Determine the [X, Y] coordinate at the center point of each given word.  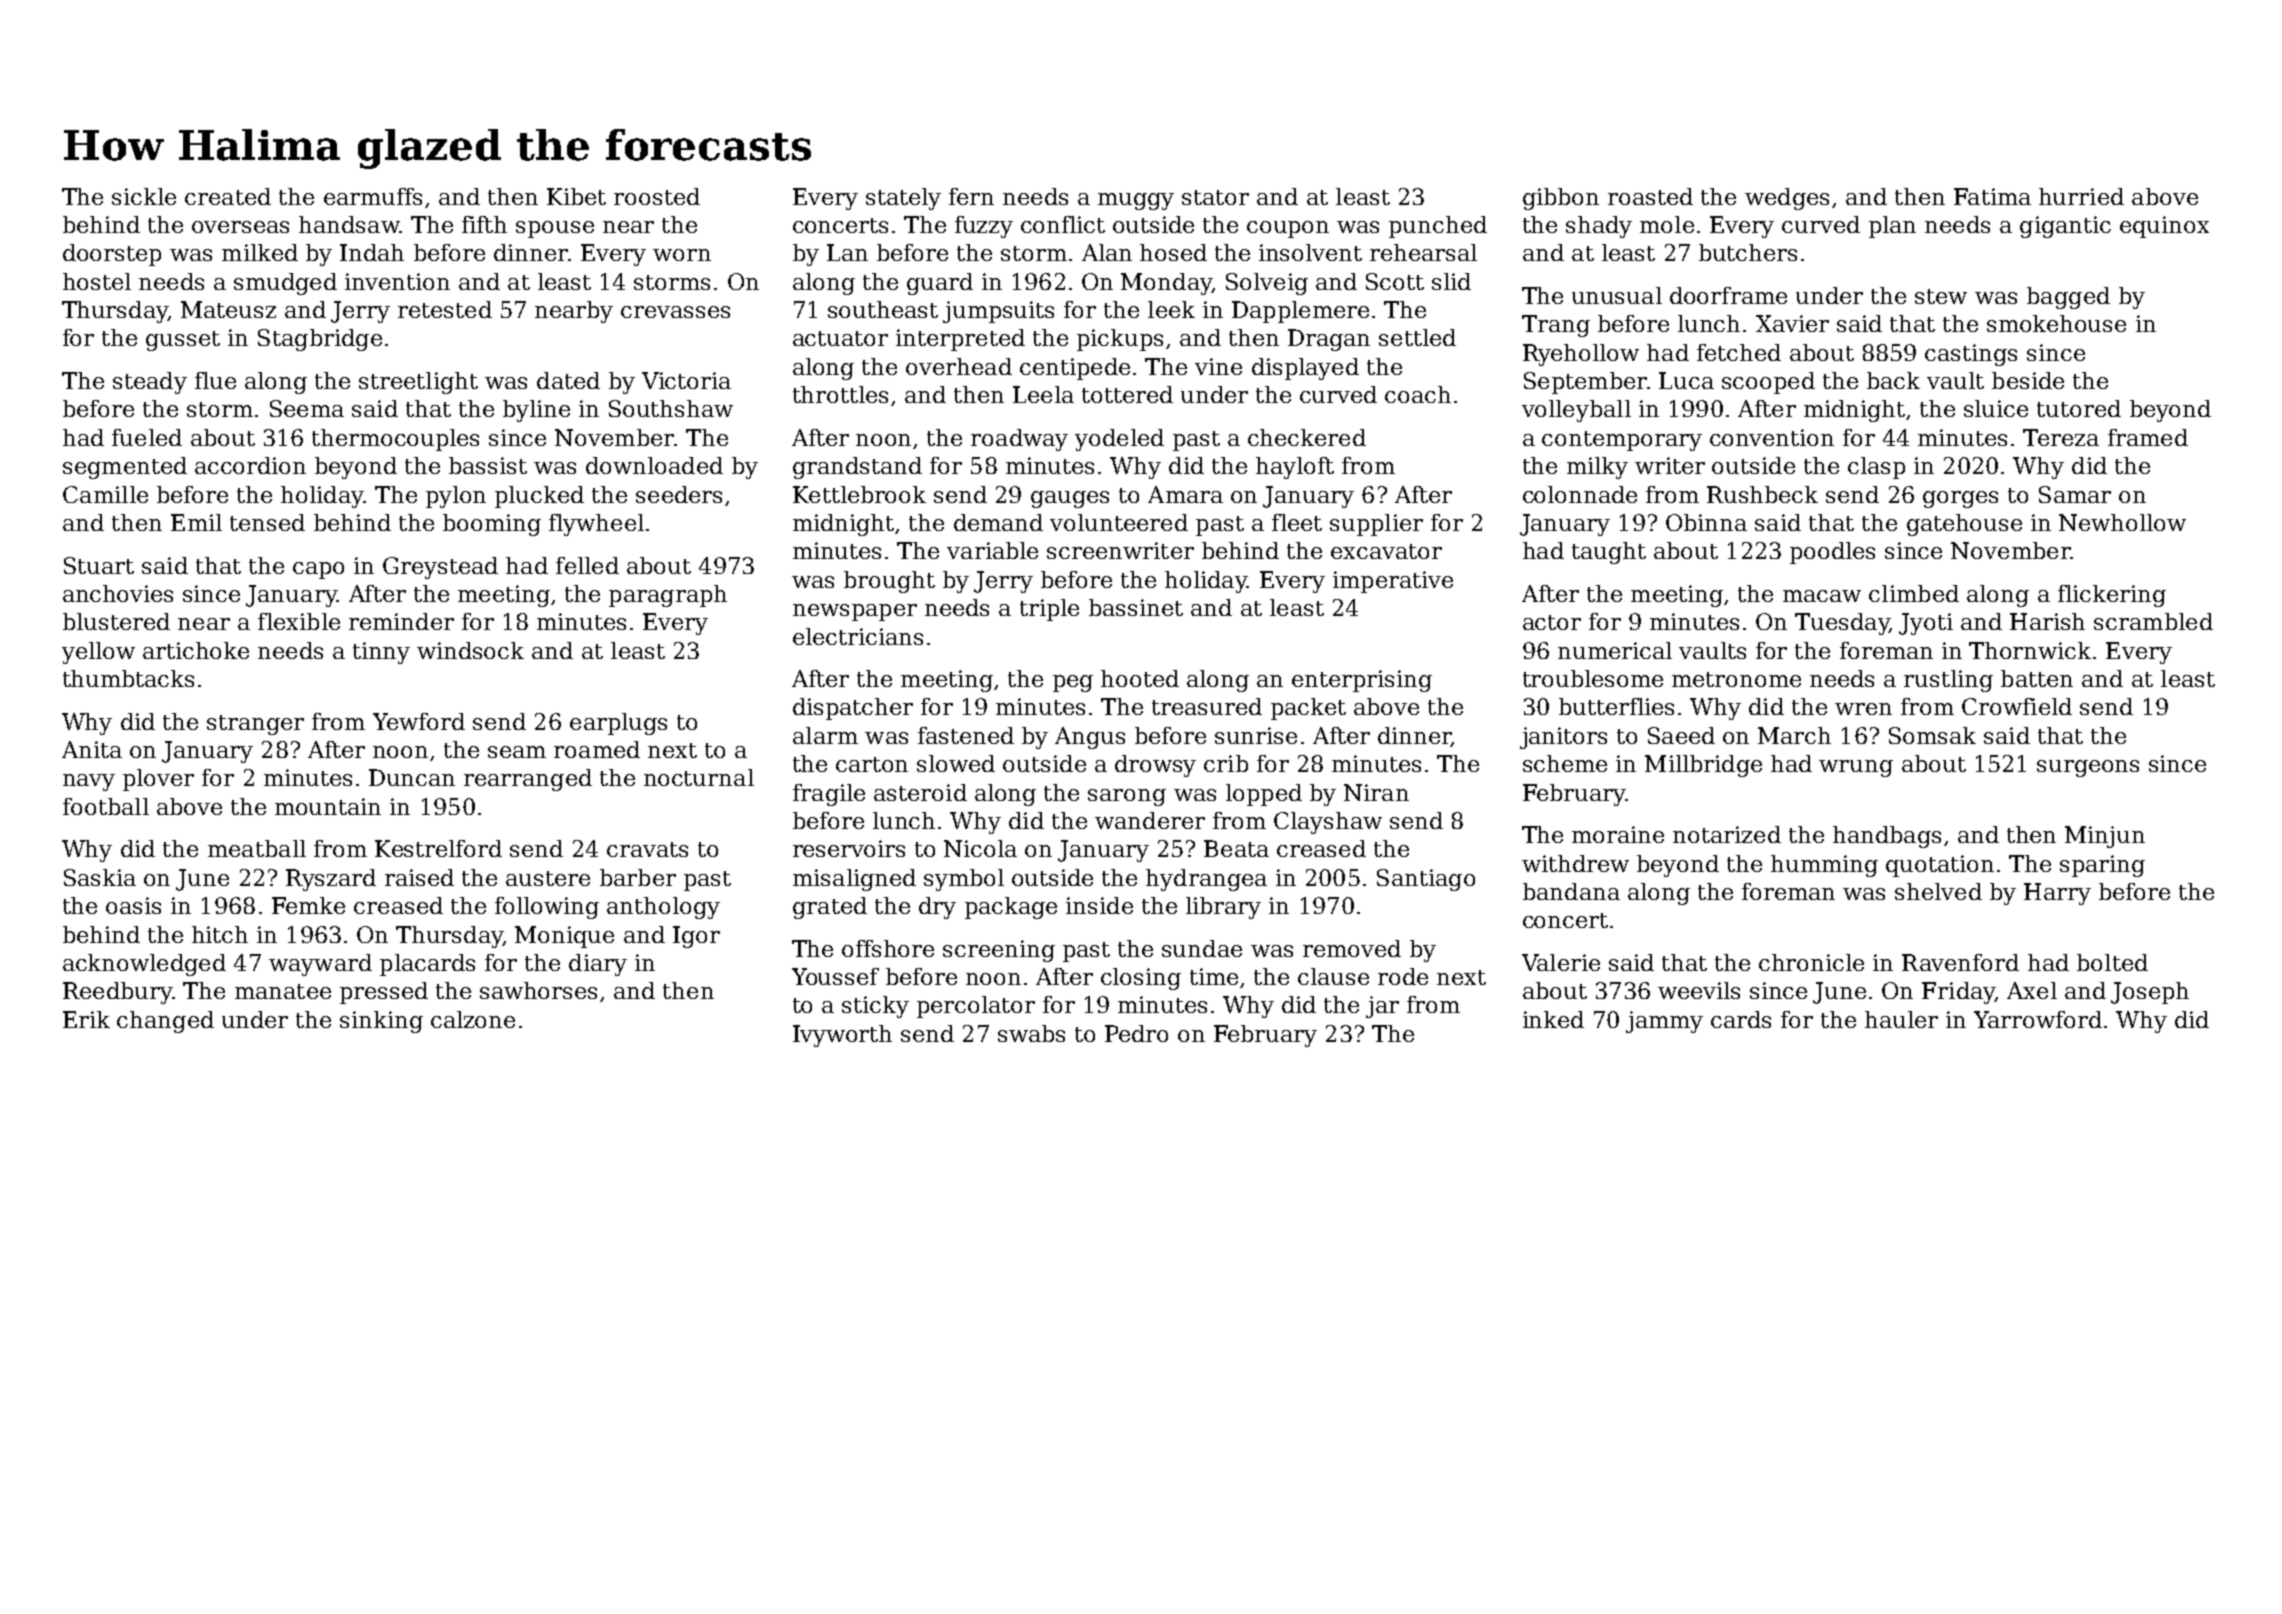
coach [1418, 394]
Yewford [419, 721]
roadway [1019, 440]
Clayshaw [1328, 823]
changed [165, 1022]
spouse [555, 229]
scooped [1768, 383]
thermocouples [395, 440]
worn [682, 255]
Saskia [100, 877]
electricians [858, 636]
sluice [1996, 408]
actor [1552, 622]
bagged [2068, 298]
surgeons [2088, 768]
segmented [125, 468]
